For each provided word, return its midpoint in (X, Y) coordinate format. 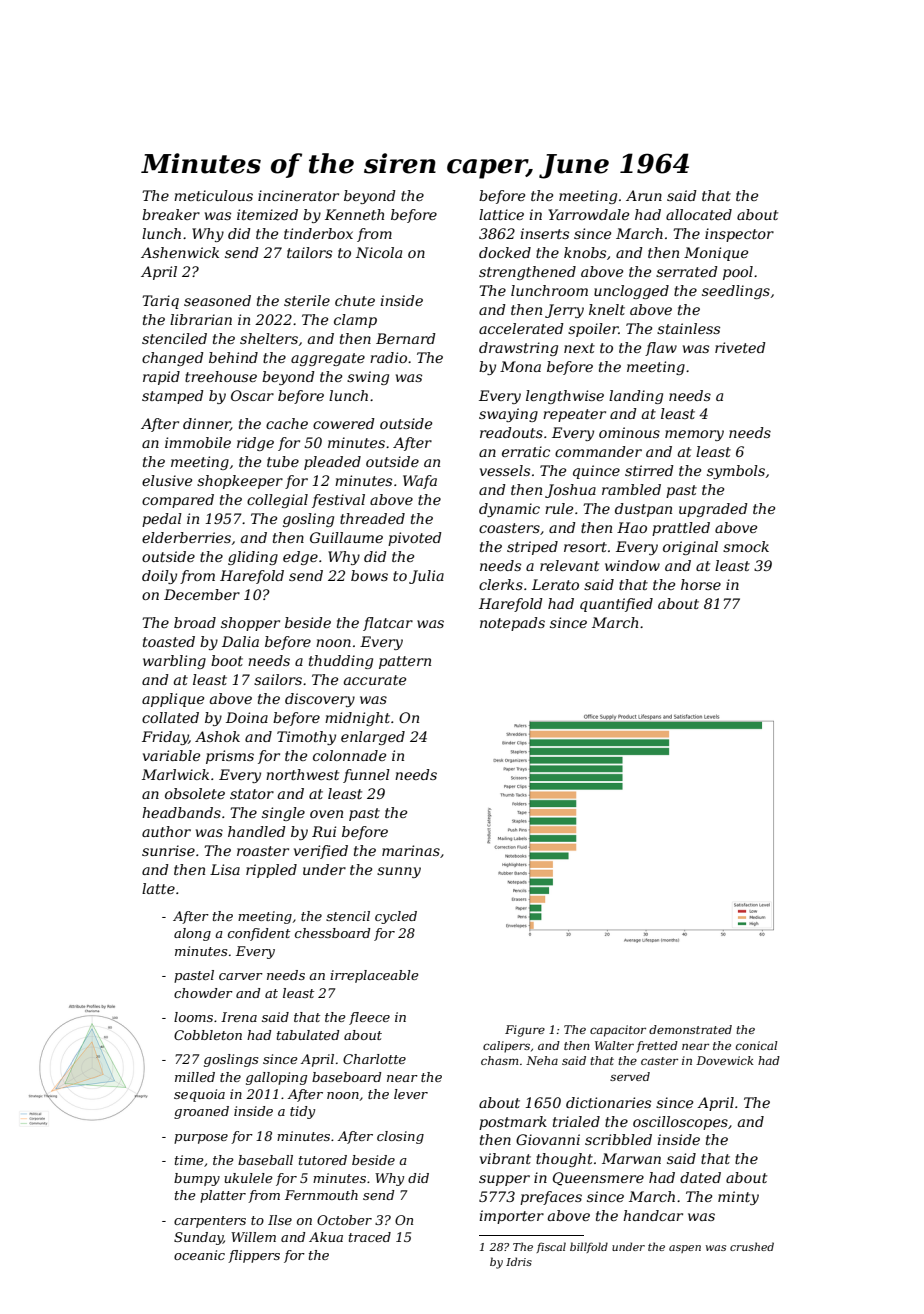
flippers (254, 1256)
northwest (302, 774)
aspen (685, 1249)
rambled (631, 489)
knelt (607, 309)
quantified (616, 605)
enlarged (373, 738)
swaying (508, 415)
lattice (501, 214)
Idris (519, 1261)
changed (173, 359)
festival (338, 501)
